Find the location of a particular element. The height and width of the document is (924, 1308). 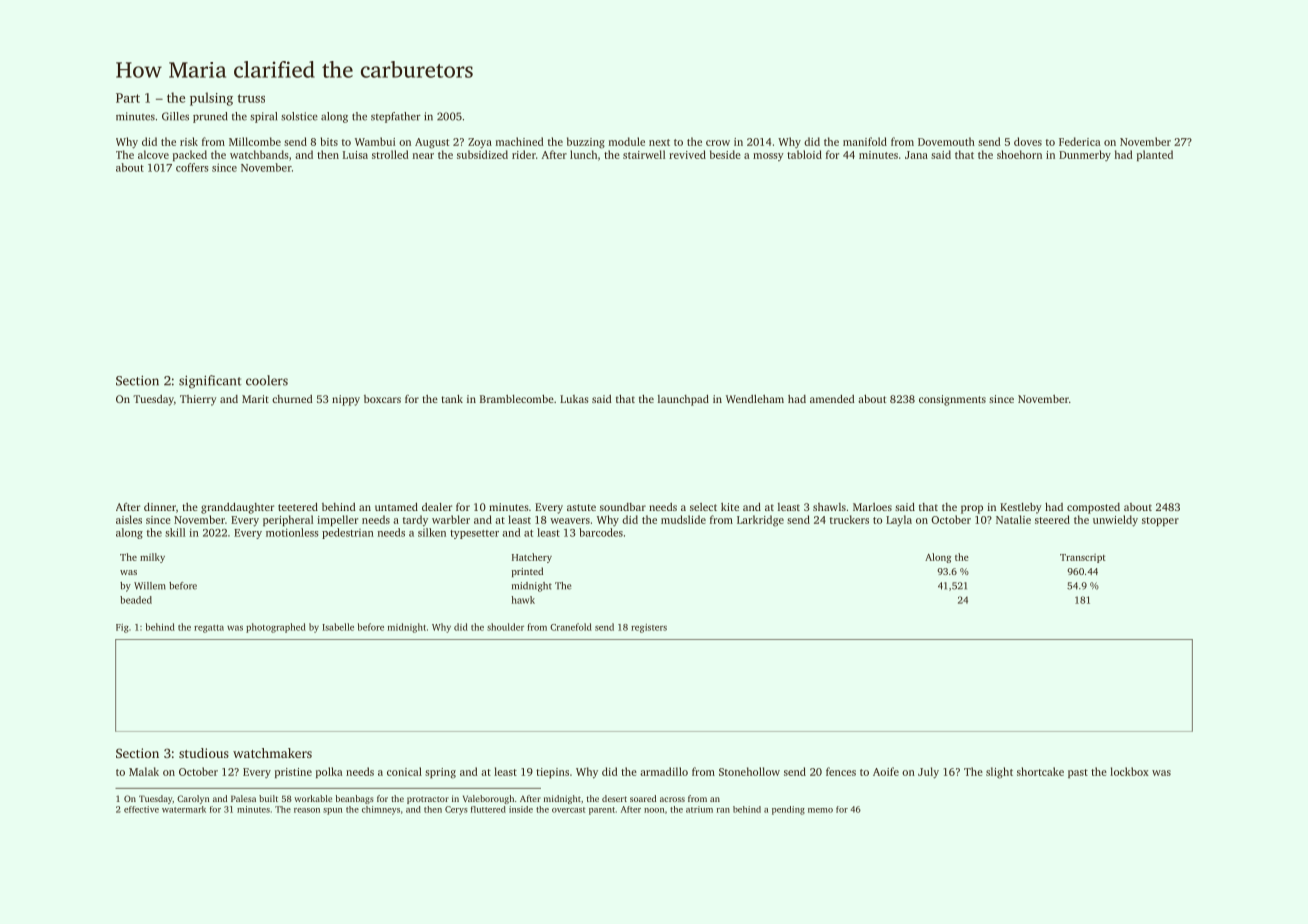

Dovemouth is located at coordinates (946, 141).
